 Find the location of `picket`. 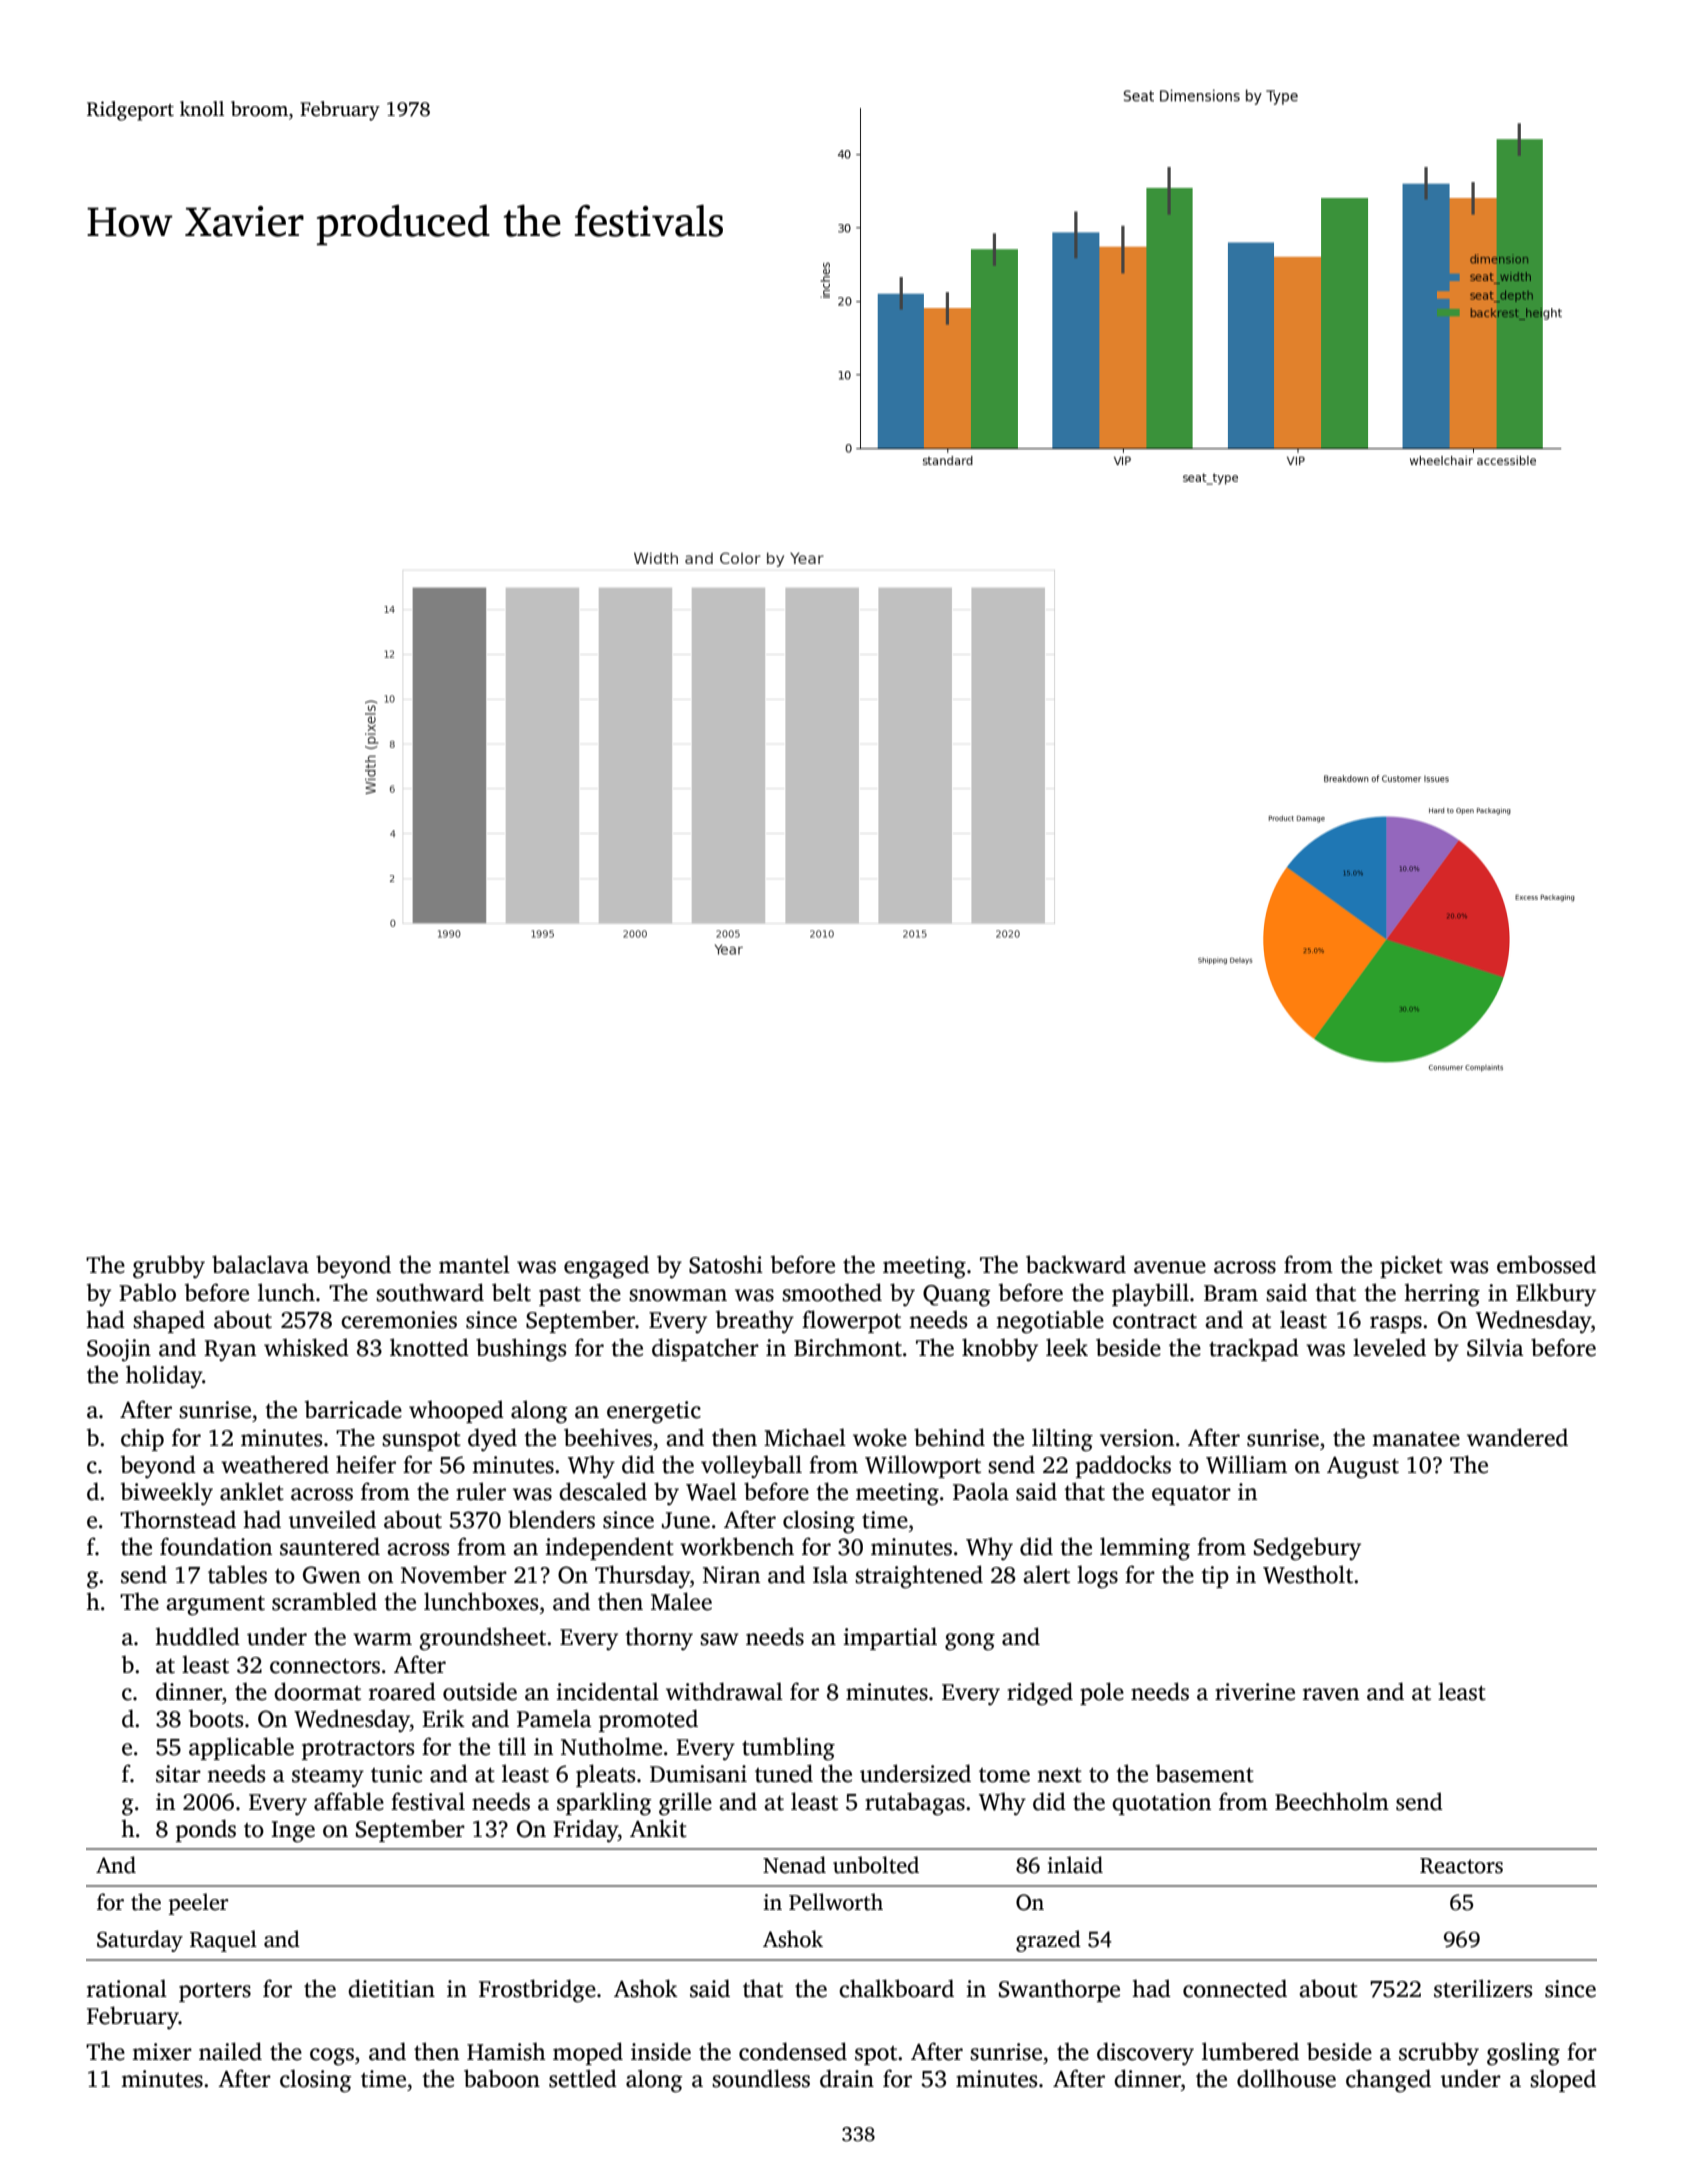

picket is located at coordinates (1411, 1266).
